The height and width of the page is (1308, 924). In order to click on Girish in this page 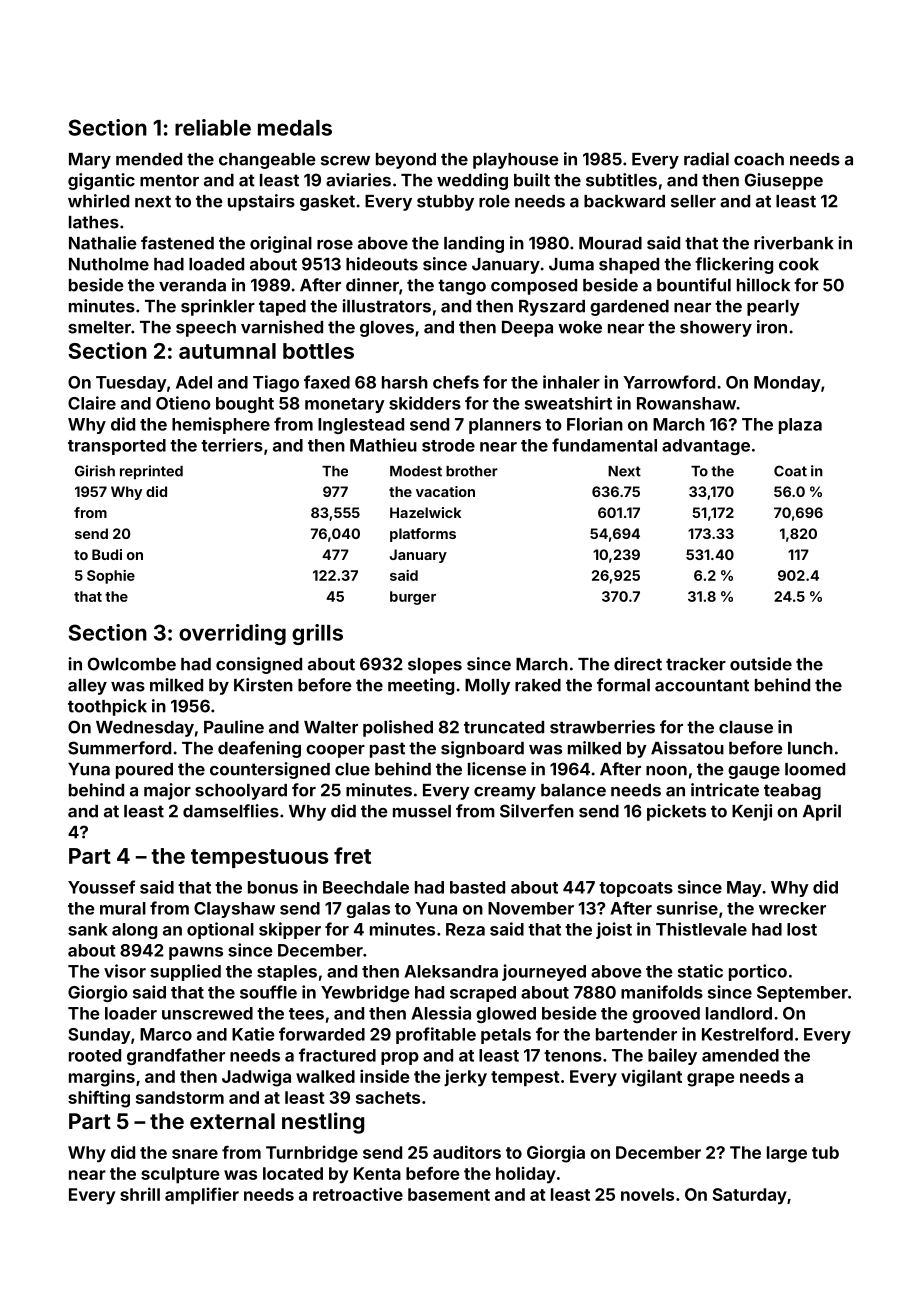, I will do `click(95, 471)`.
